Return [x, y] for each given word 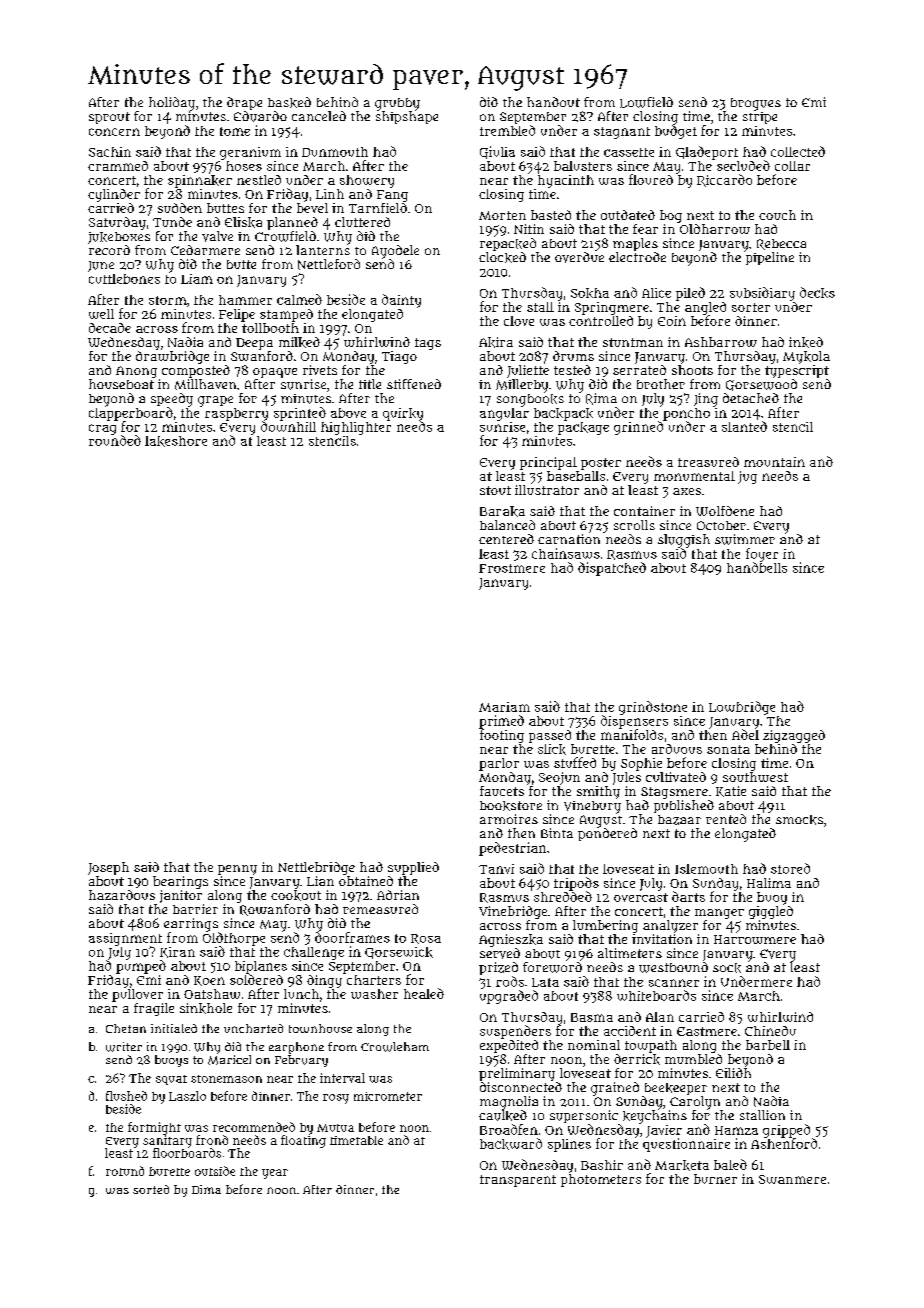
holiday [172, 104]
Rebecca [781, 244]
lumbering [605, 926]
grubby [397, 104]
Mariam [504, 707]
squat [171, 1080]
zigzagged [794, 736]
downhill [288, 426]
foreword [552, 967]
